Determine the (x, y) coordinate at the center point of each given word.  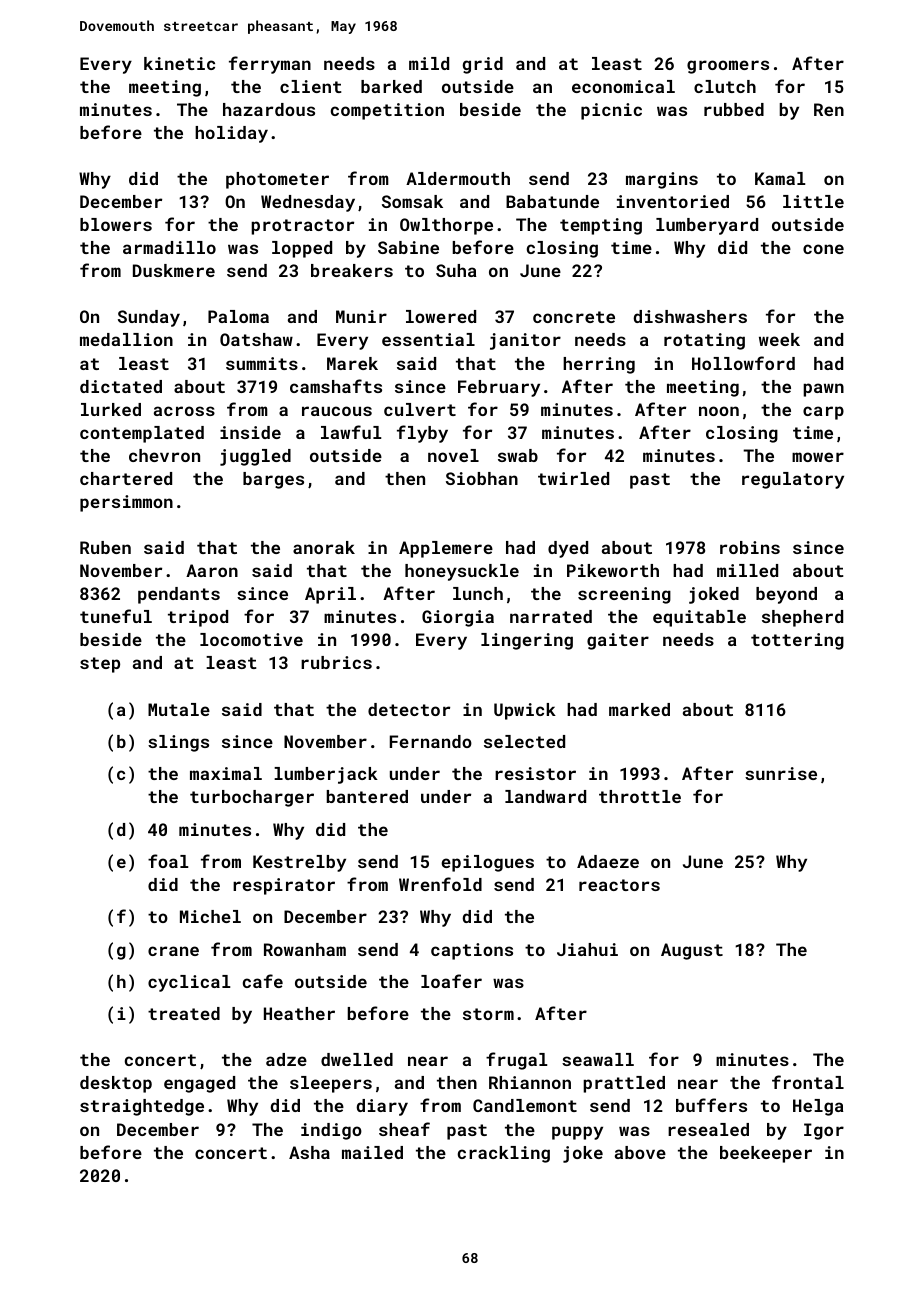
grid (482, 65)
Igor (824, 1131)
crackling (504, 1154)
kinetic (179, 63)
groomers (728, 67)
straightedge (142, 1107)
